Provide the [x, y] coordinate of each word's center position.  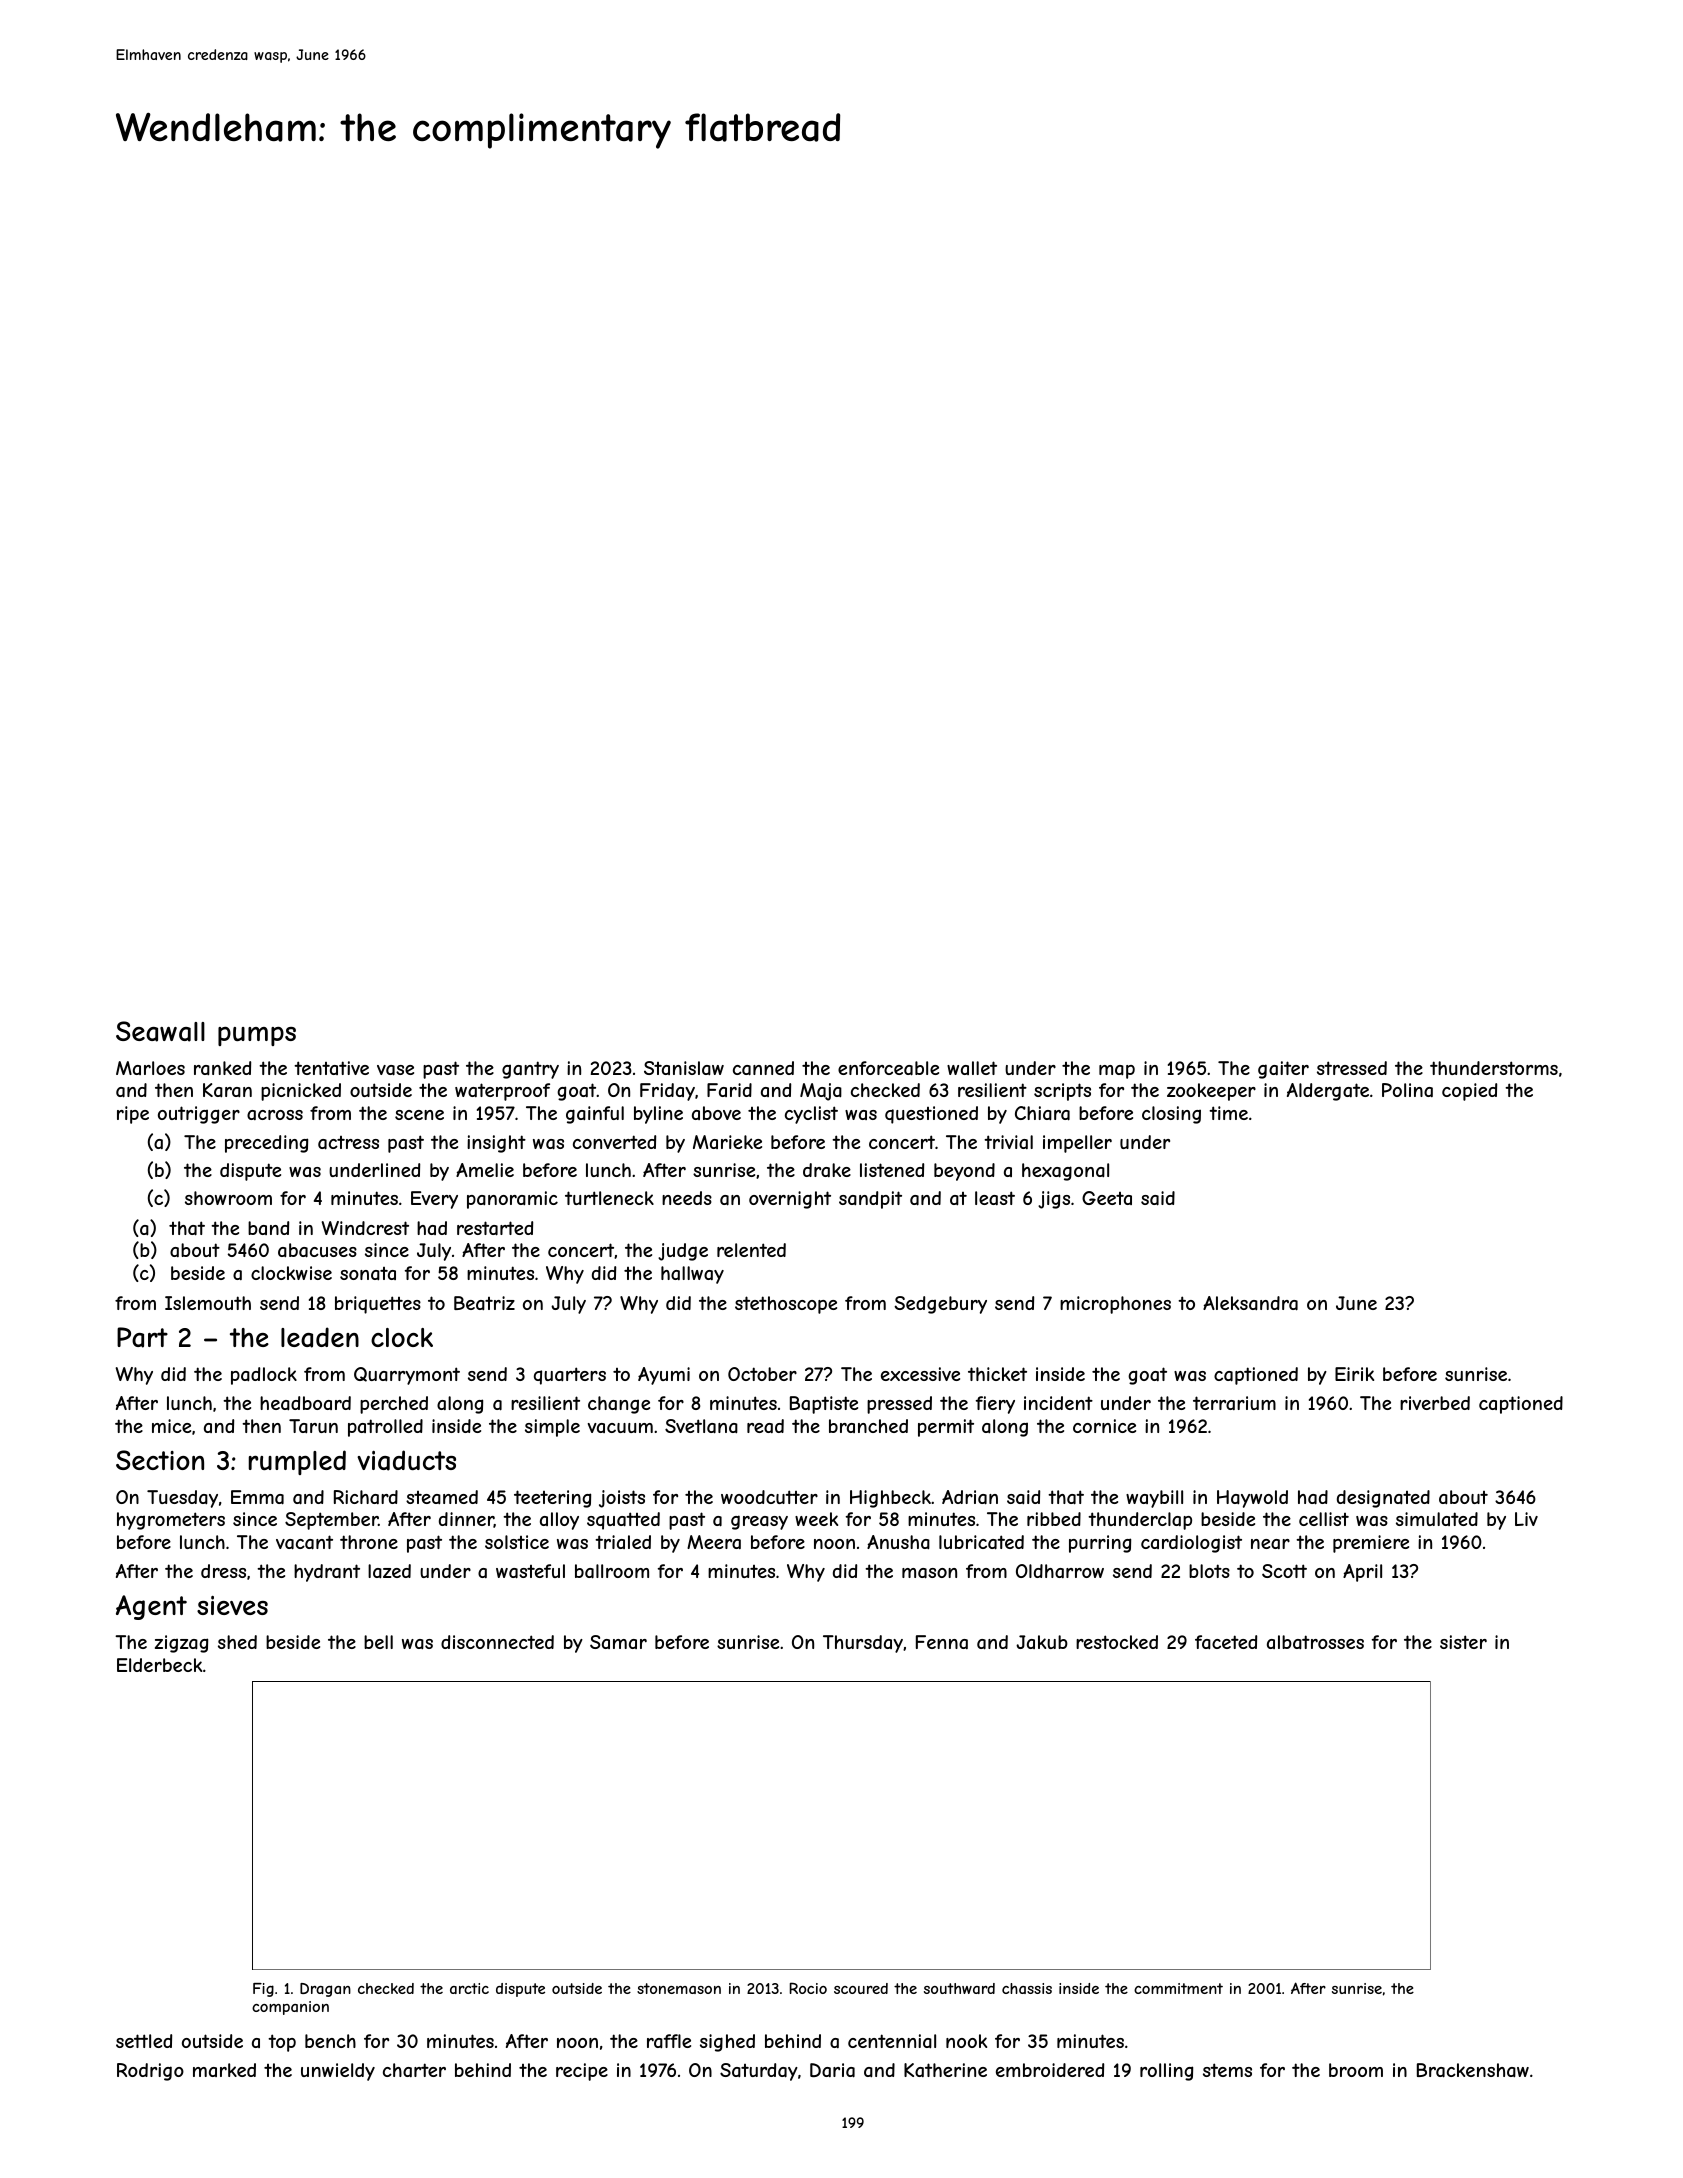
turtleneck [609, 1198]
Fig [263, 1990]
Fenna [942, 1642]
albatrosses [1315, 1642]
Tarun [313, 1426]
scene [419, 1115]
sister [1463, 1642]
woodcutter [769, 1497]
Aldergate [1328, 1092]
